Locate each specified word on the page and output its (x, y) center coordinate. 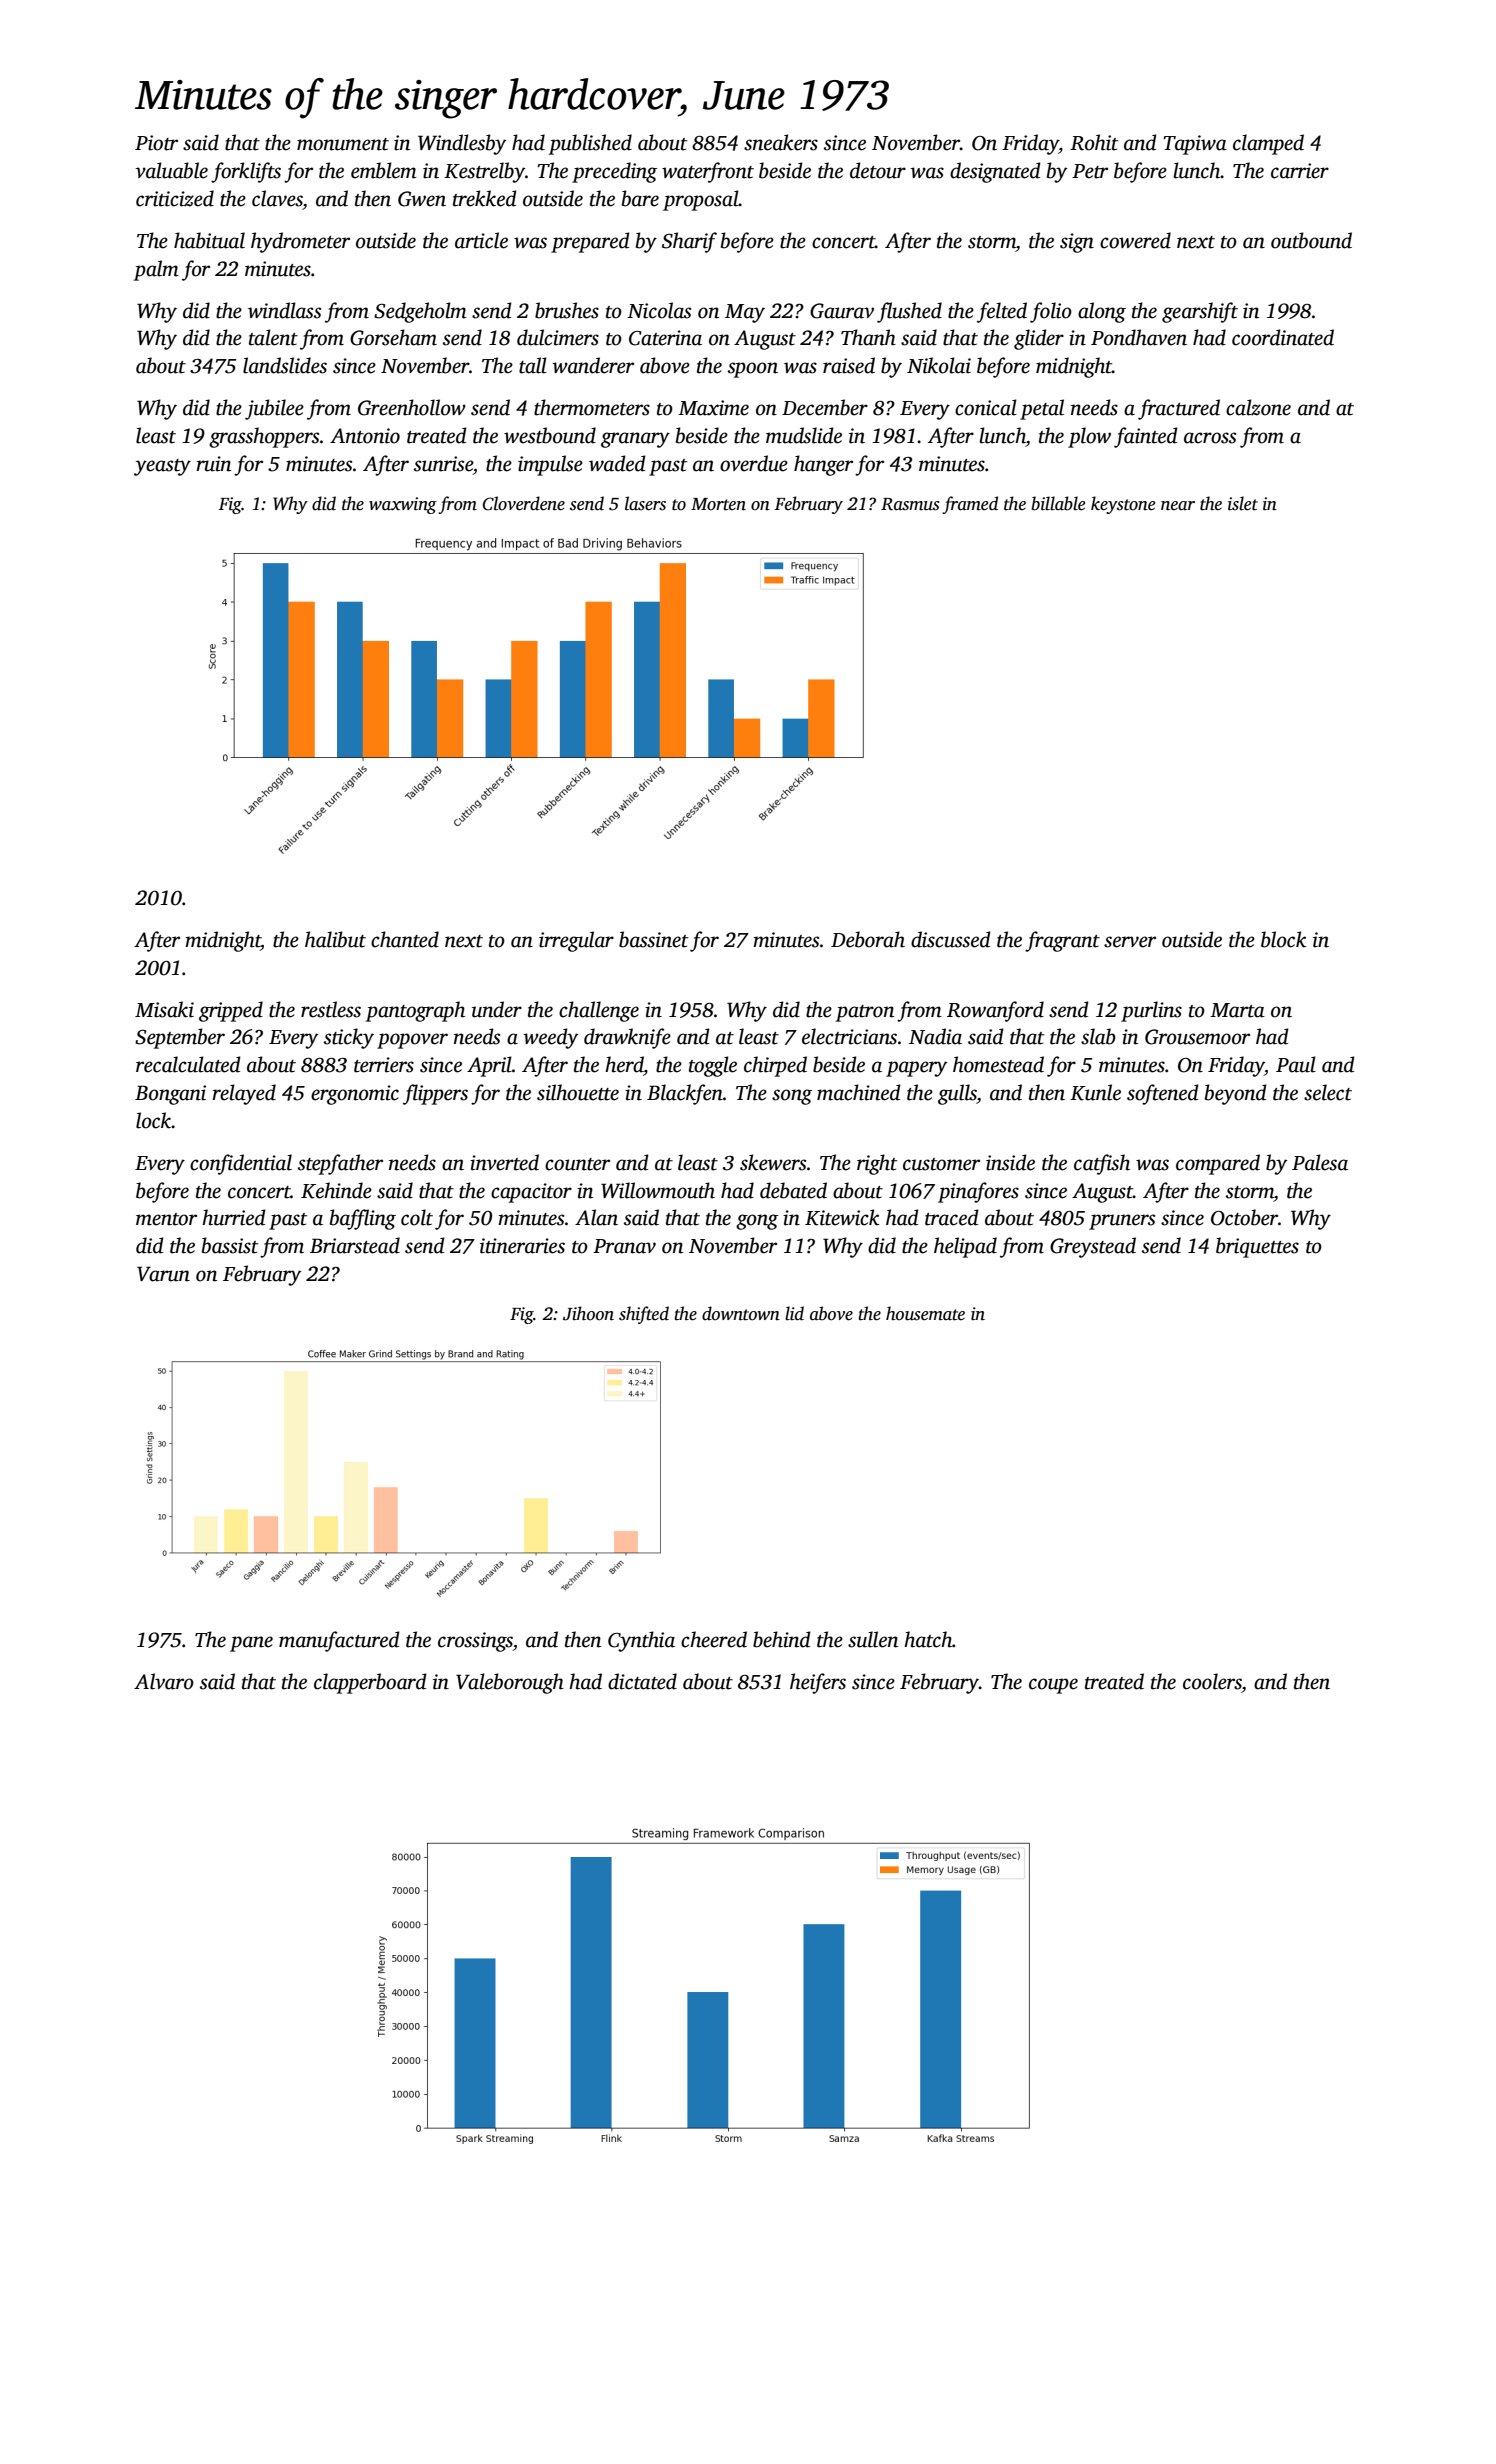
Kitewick (842, 1217)
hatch (928, 1639)
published (590, 144)
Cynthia (641, 1641)
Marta (1237, 1010)
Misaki (164, 1009)
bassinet (653, 939)
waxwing (403, 505)
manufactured (339, 1641)
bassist (230, 1245)
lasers (645, 503)
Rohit (1094, 142)
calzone (1258, 407)
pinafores (978, 1192)
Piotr (156, 143)
